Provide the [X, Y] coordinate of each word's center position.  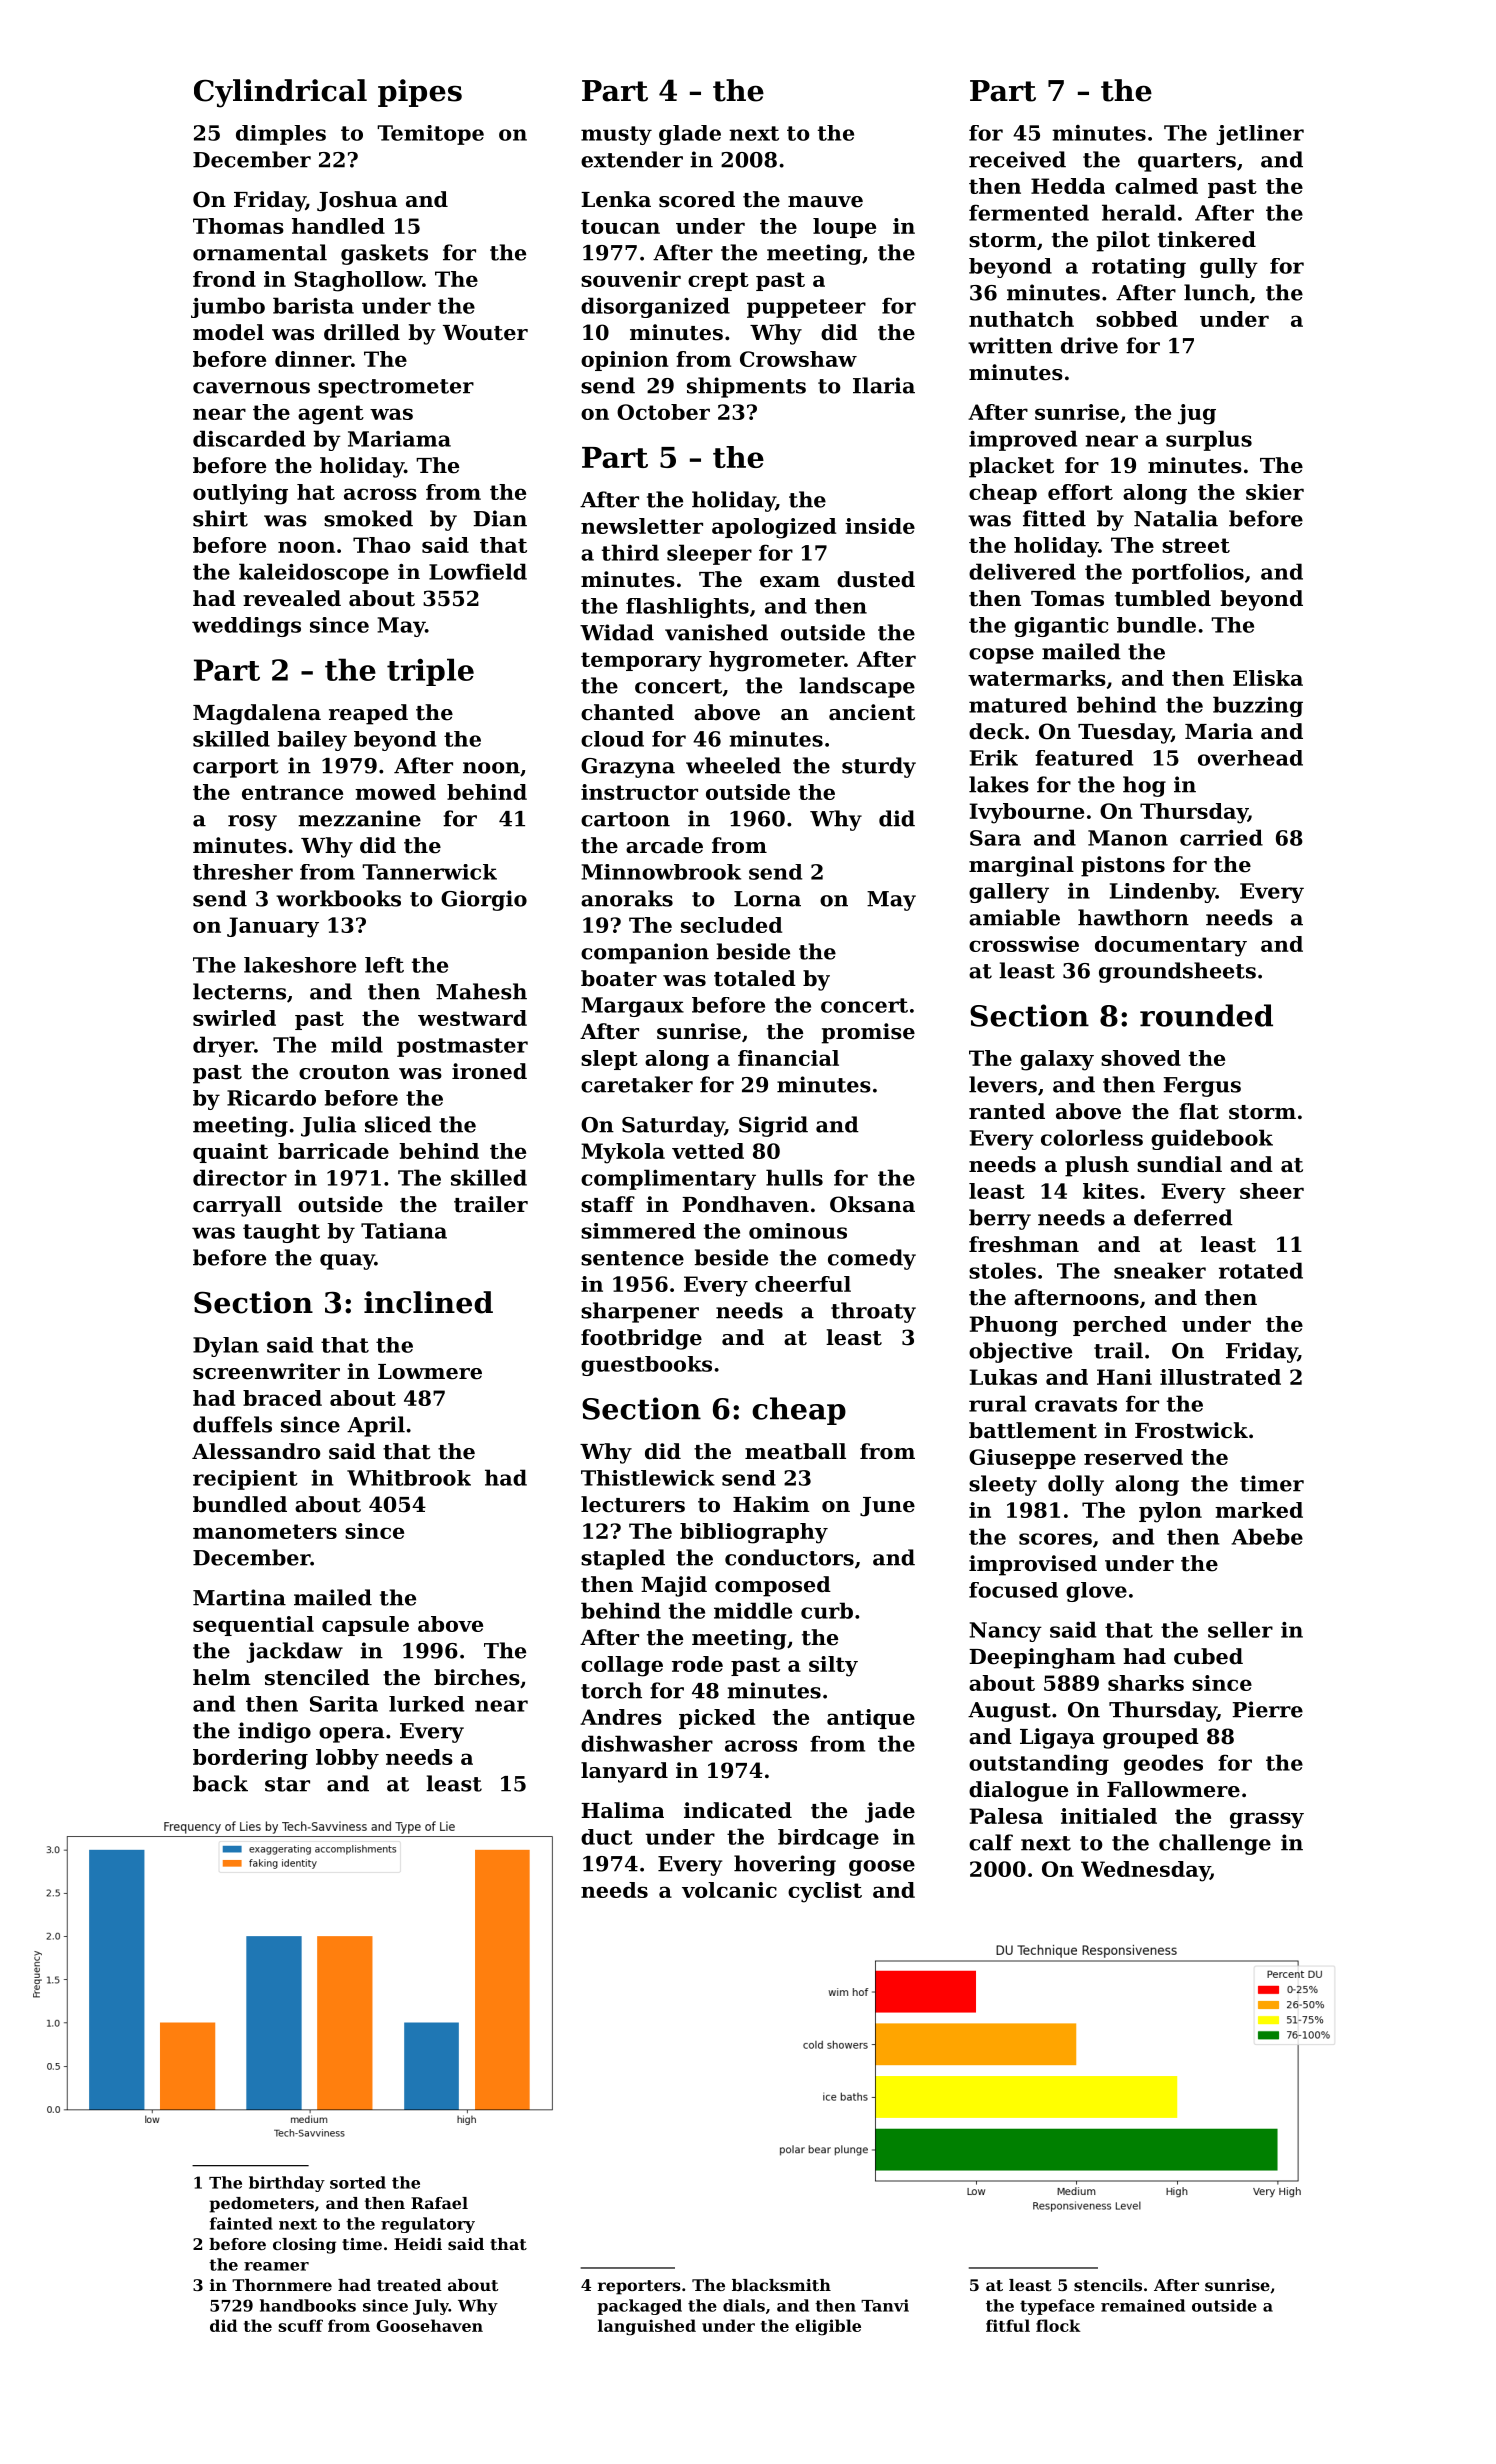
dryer [223, 1046]
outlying [240, 494]
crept [718, 281]
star [287, 1784]
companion [645, 953]
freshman [1024, 1244]
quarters [1187, 162]
